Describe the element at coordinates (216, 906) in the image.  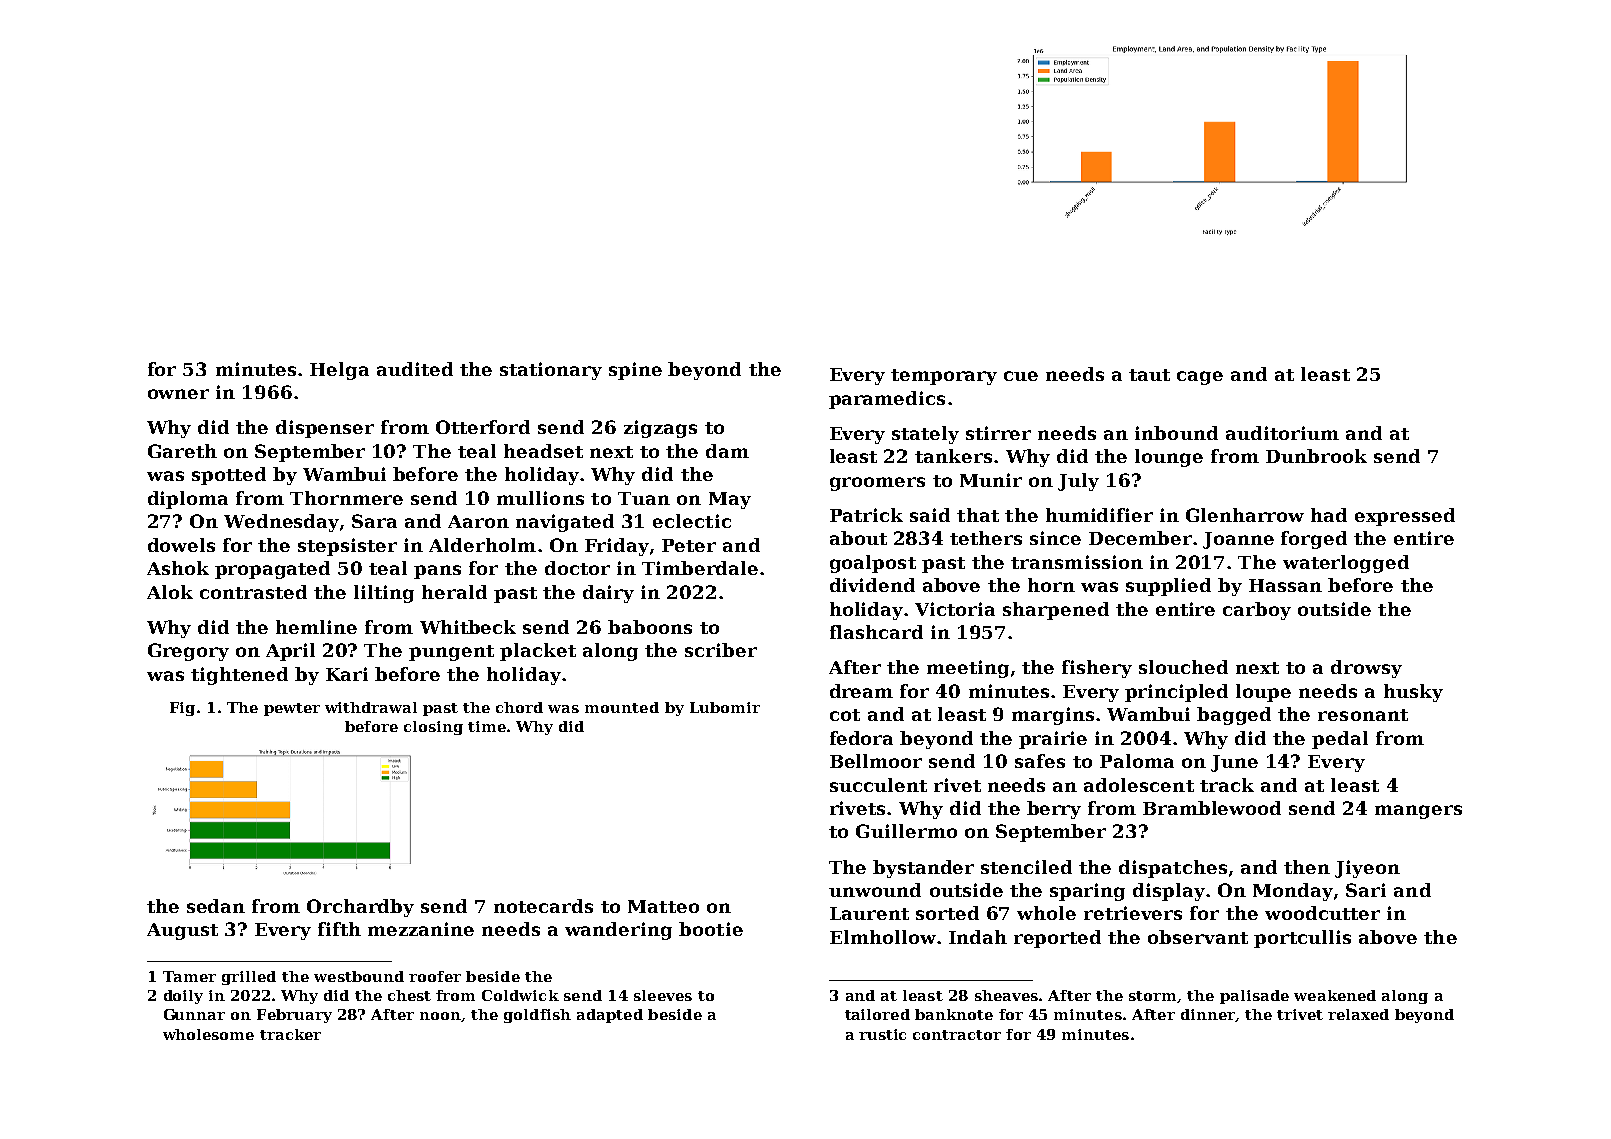
I see `sedan` at that location.
